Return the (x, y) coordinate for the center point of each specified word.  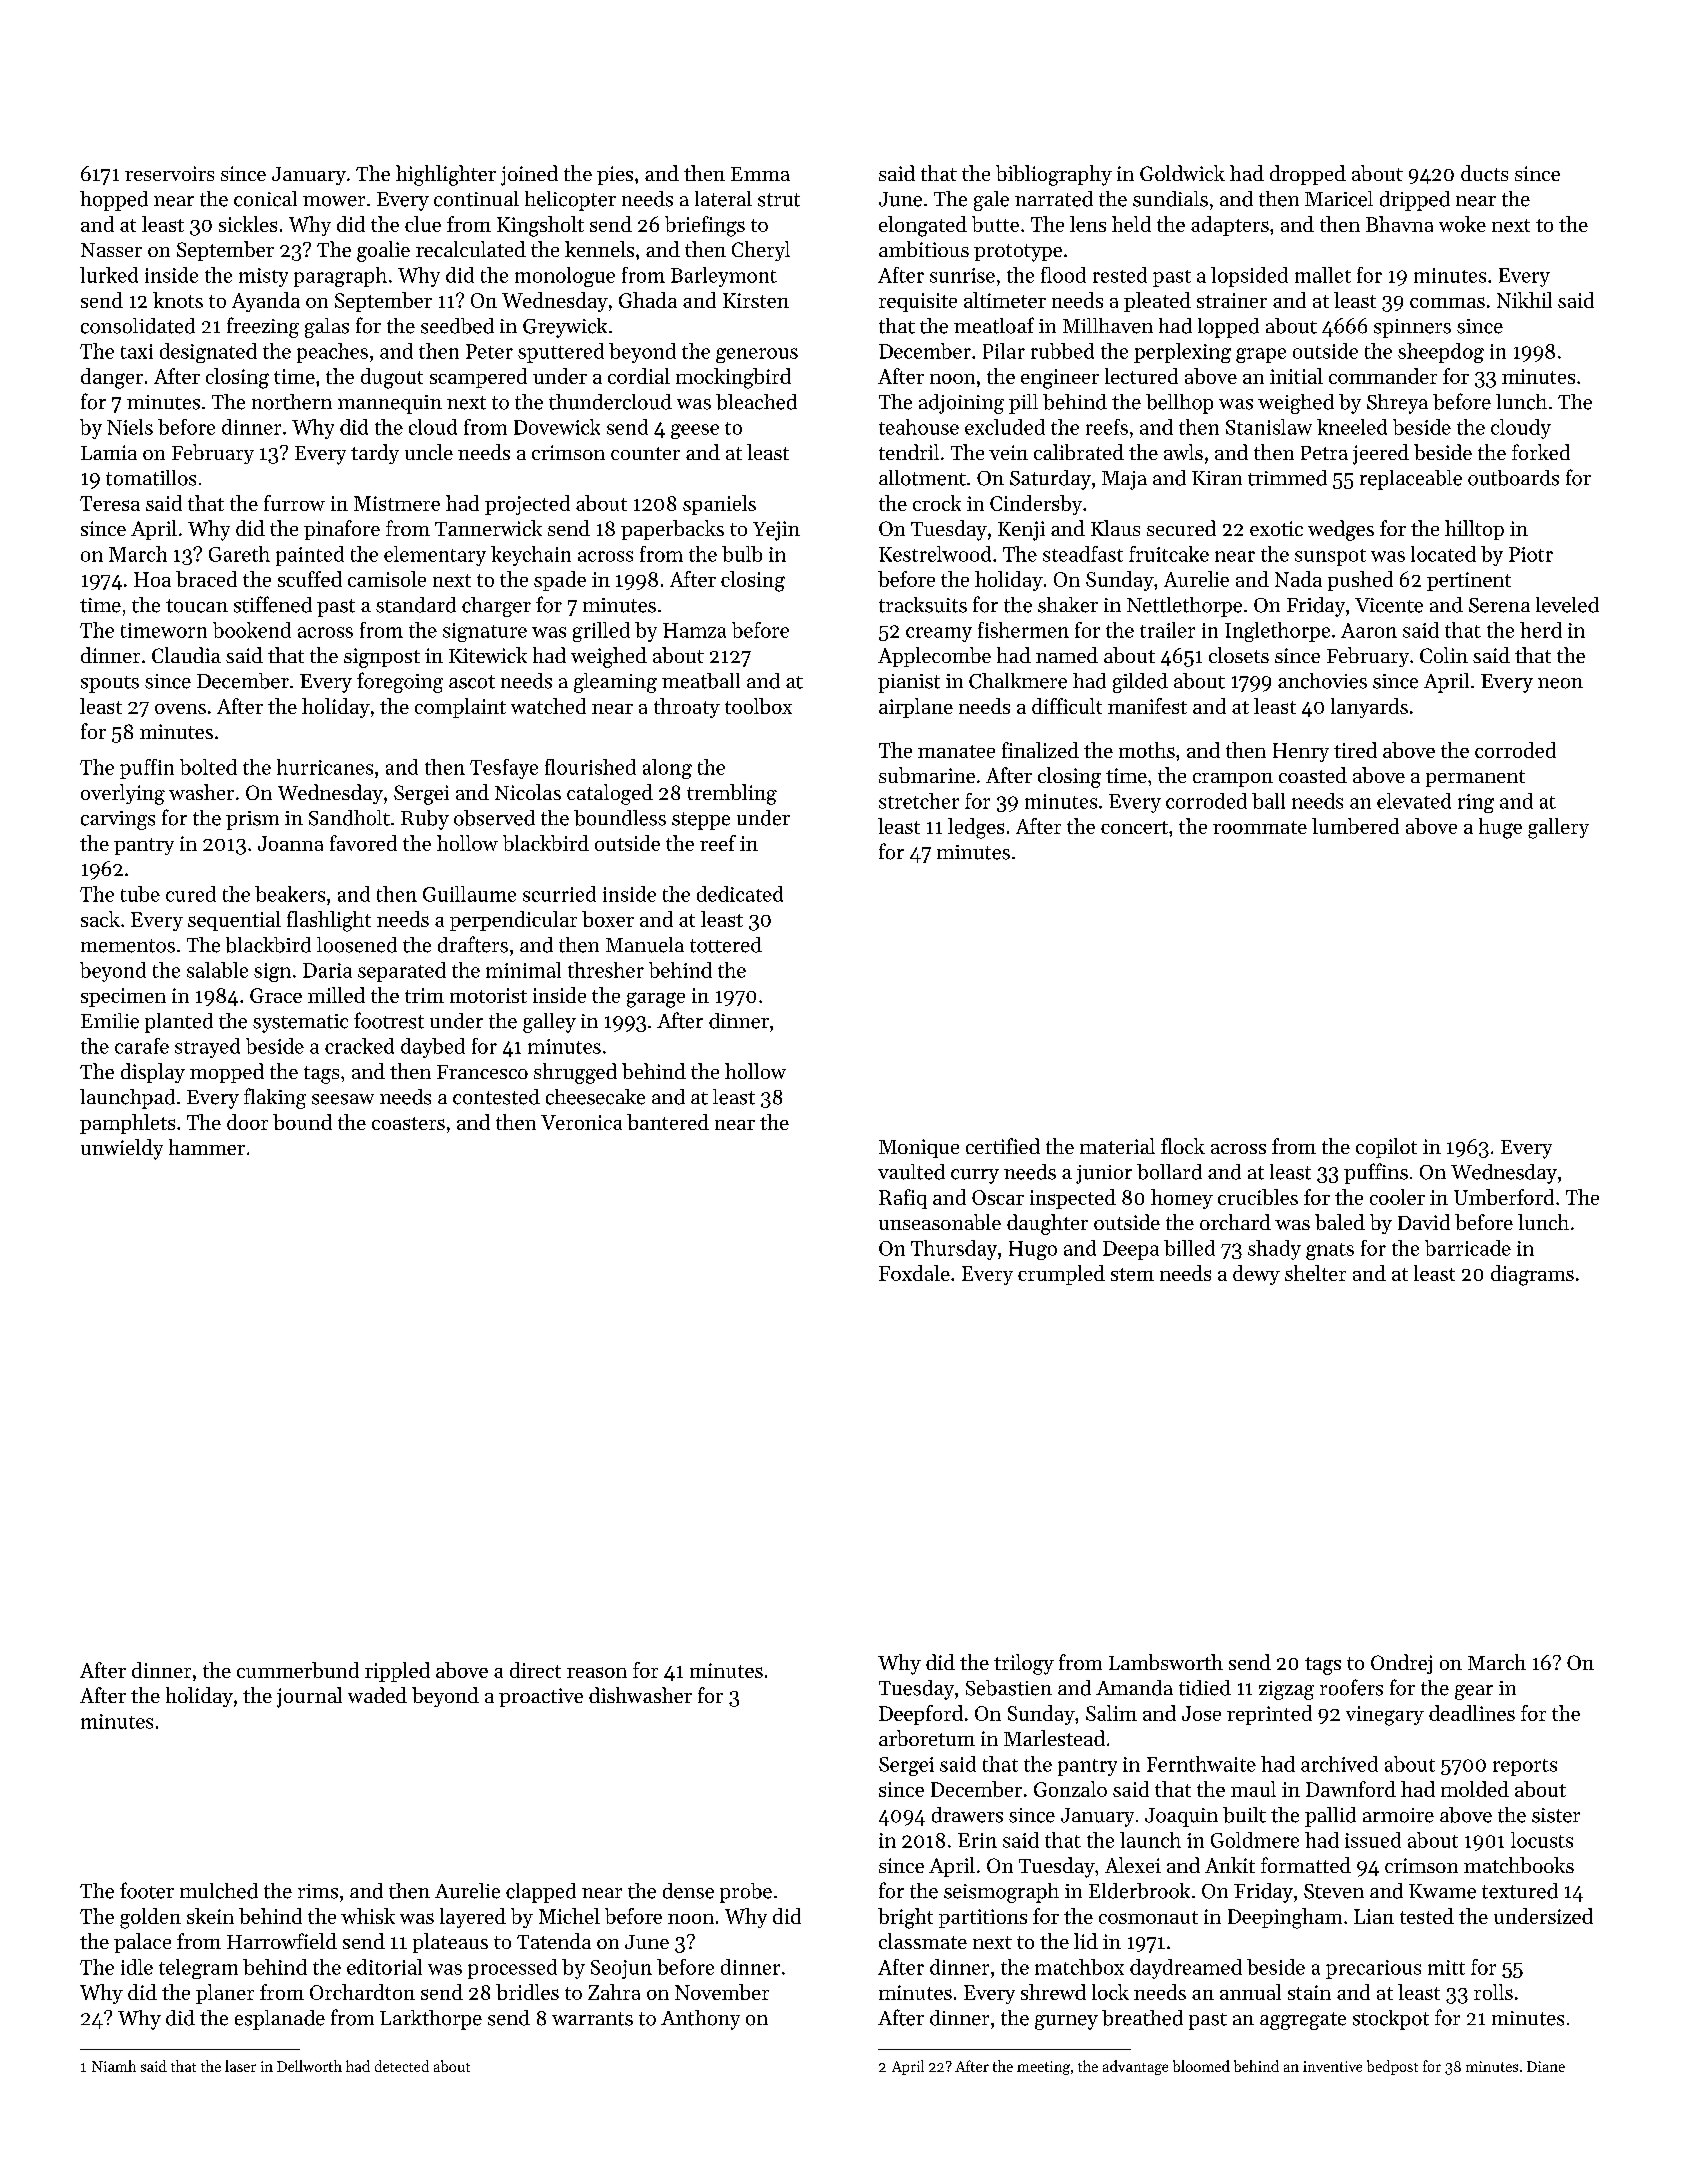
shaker (1068, 605)
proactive (541, 1697)
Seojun (621, 1969)
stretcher (919, 801)
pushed (1360, 581)
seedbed (457, 326)
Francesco (482, 1072)
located (1443, 554)
